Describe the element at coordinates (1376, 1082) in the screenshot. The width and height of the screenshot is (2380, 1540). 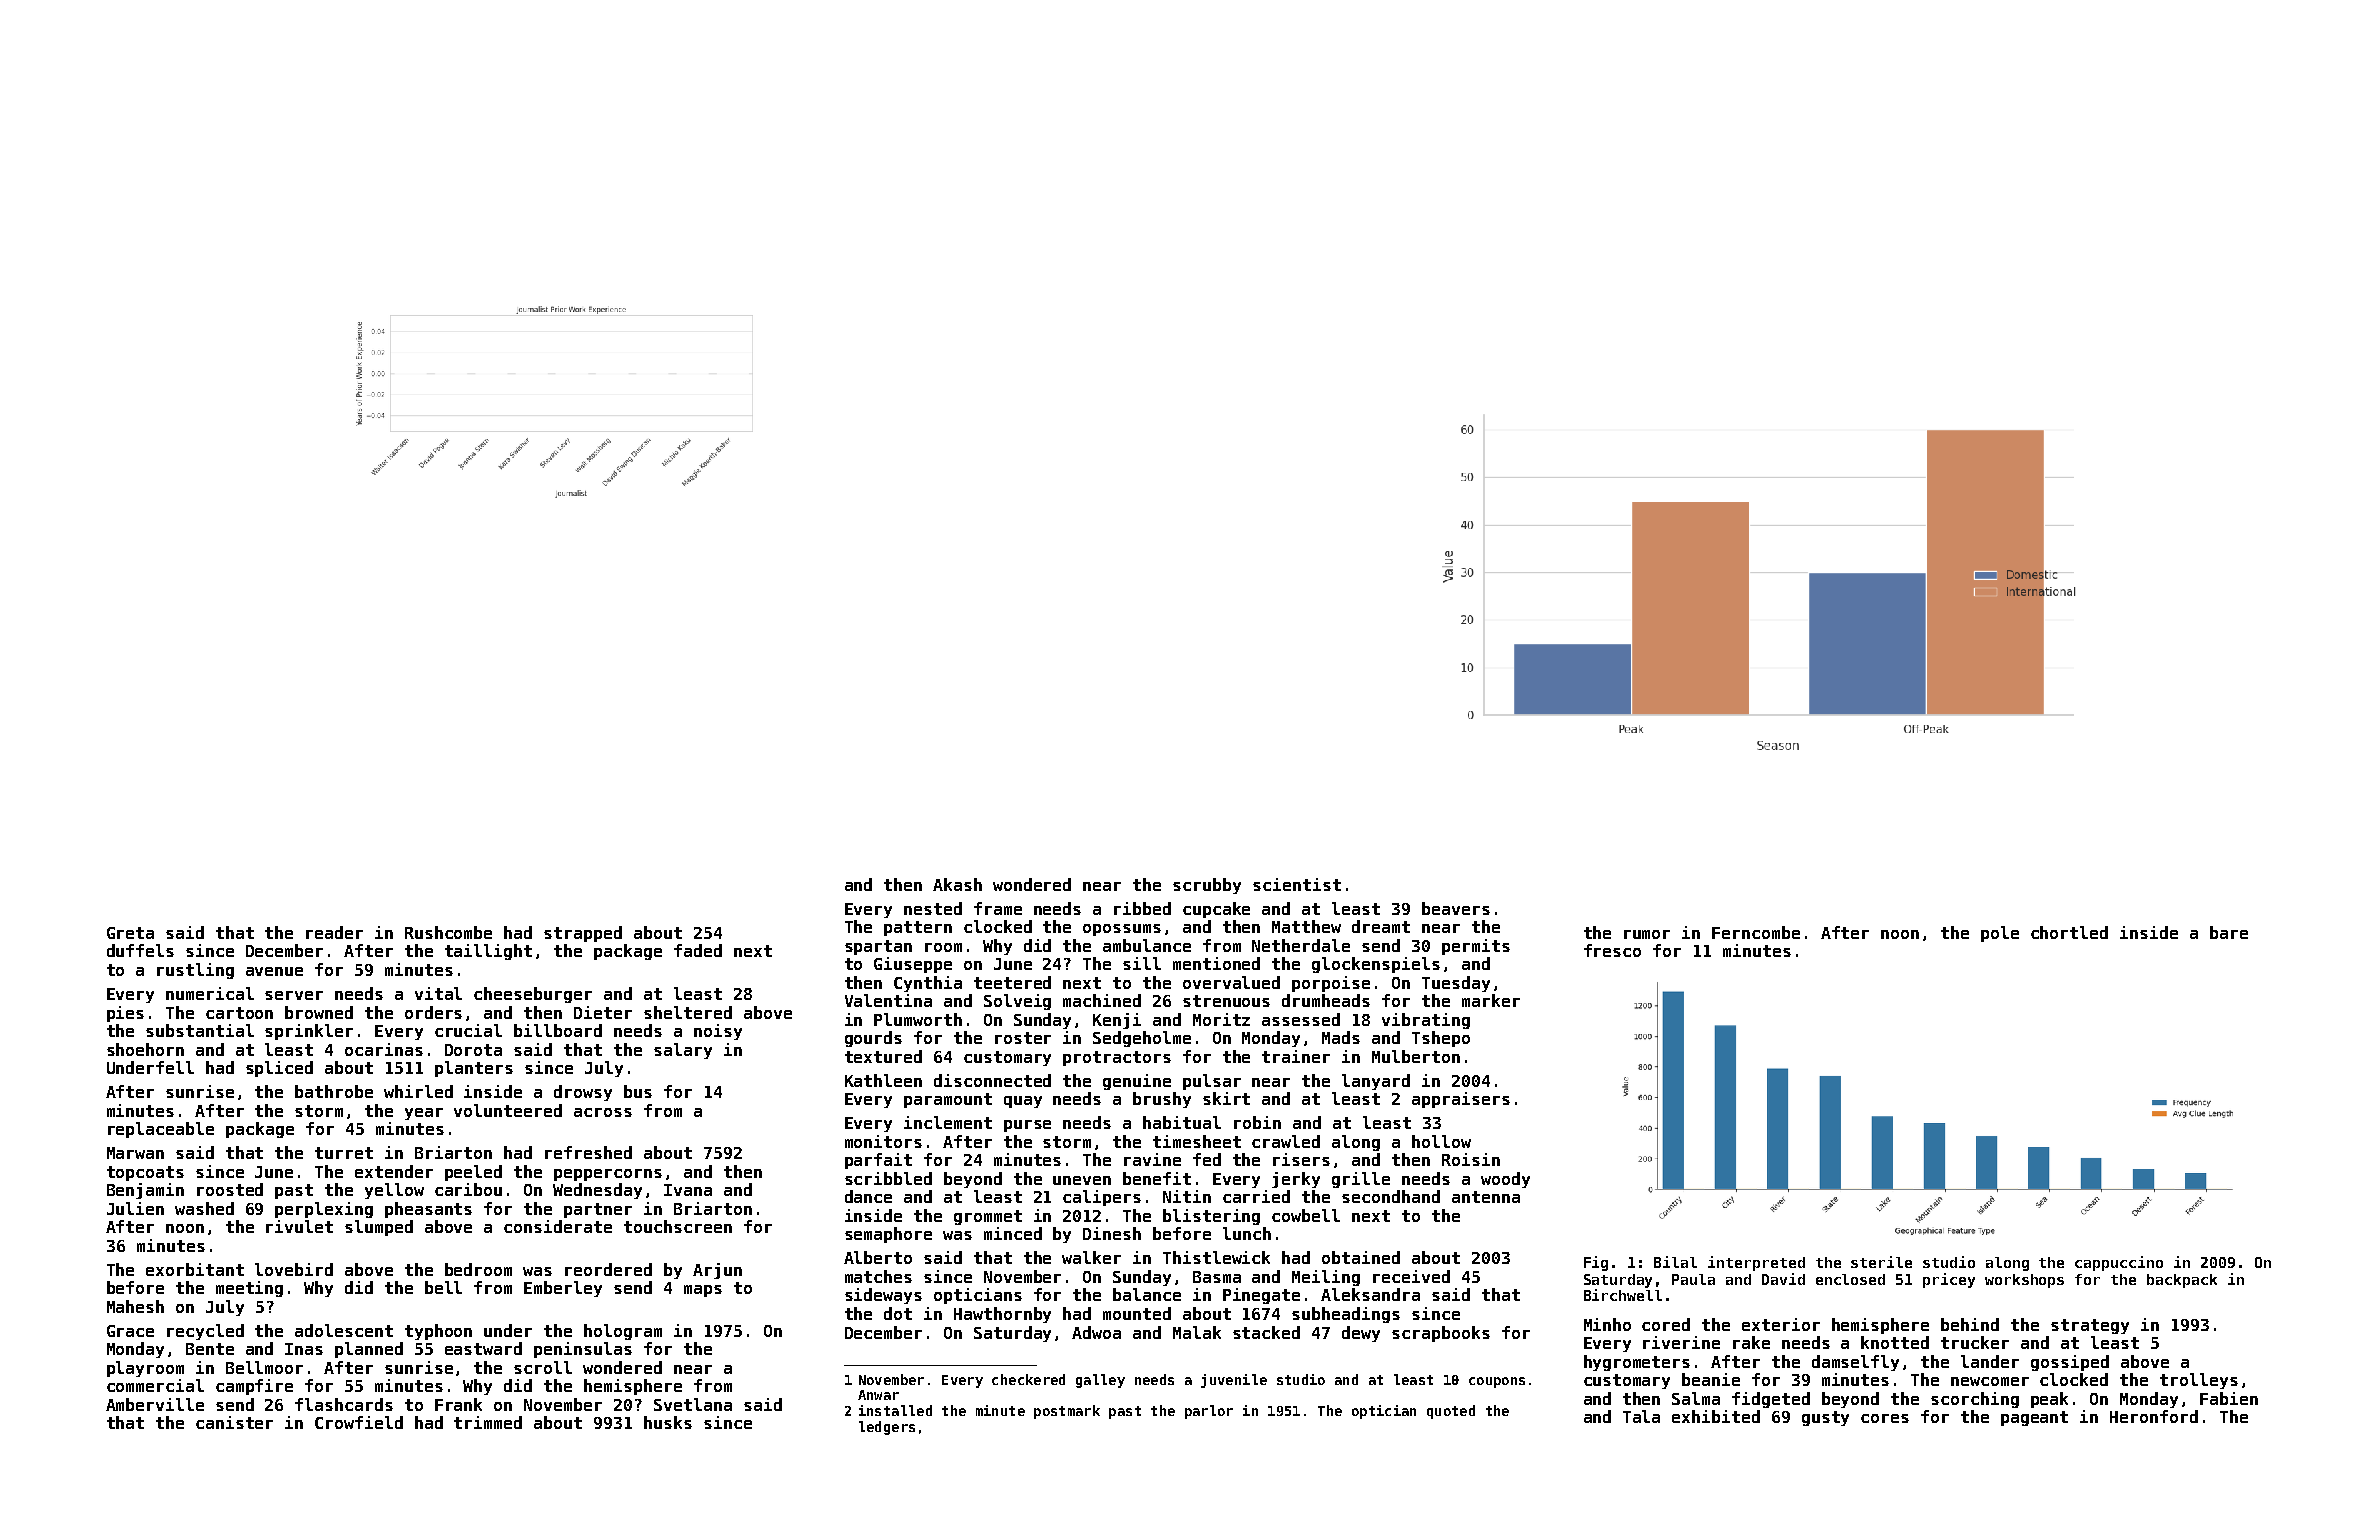
I see `lanyard` at that location.
